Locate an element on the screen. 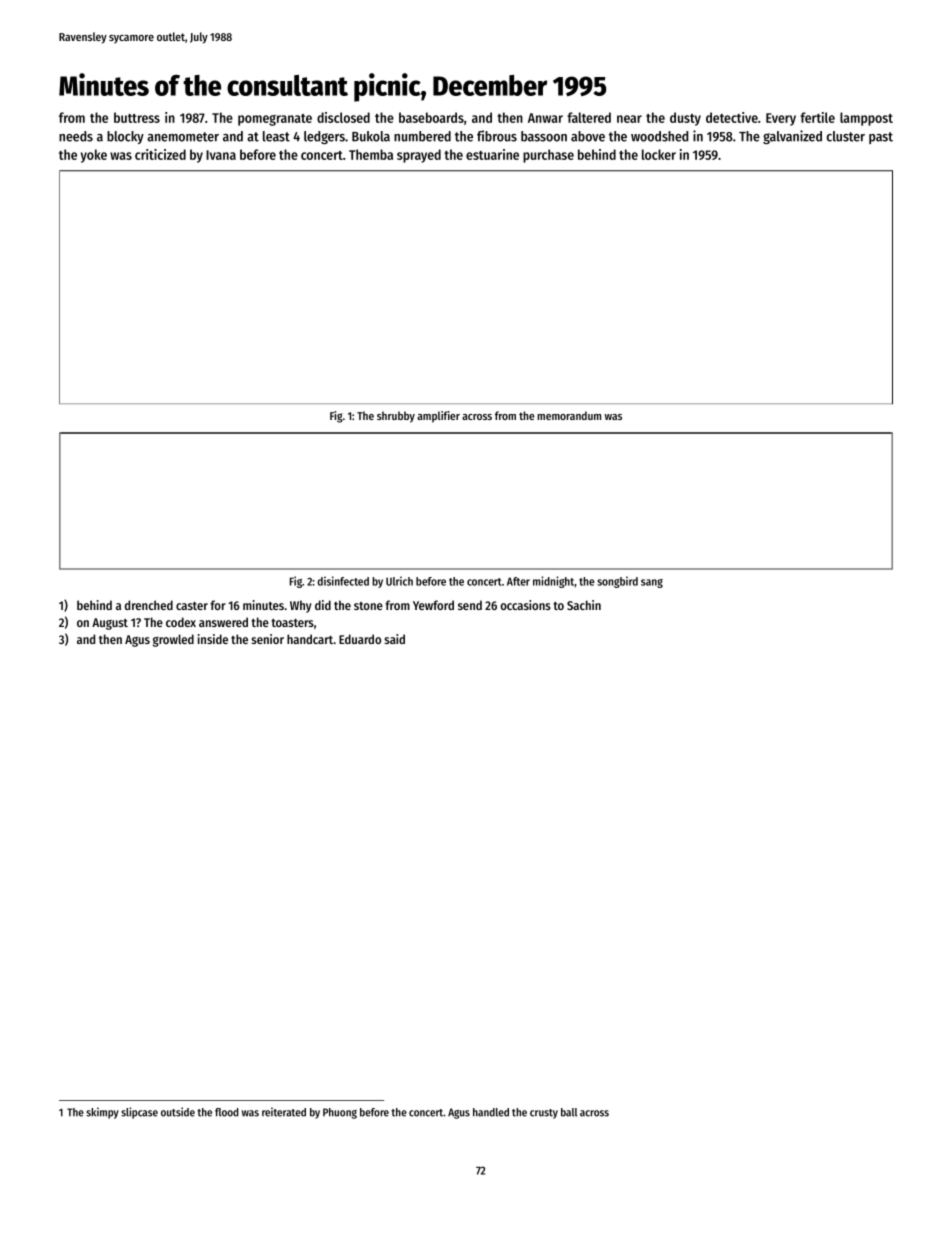 This screenshot has height=1233, width=952. memorandum is located at coordinates (569, 415).
